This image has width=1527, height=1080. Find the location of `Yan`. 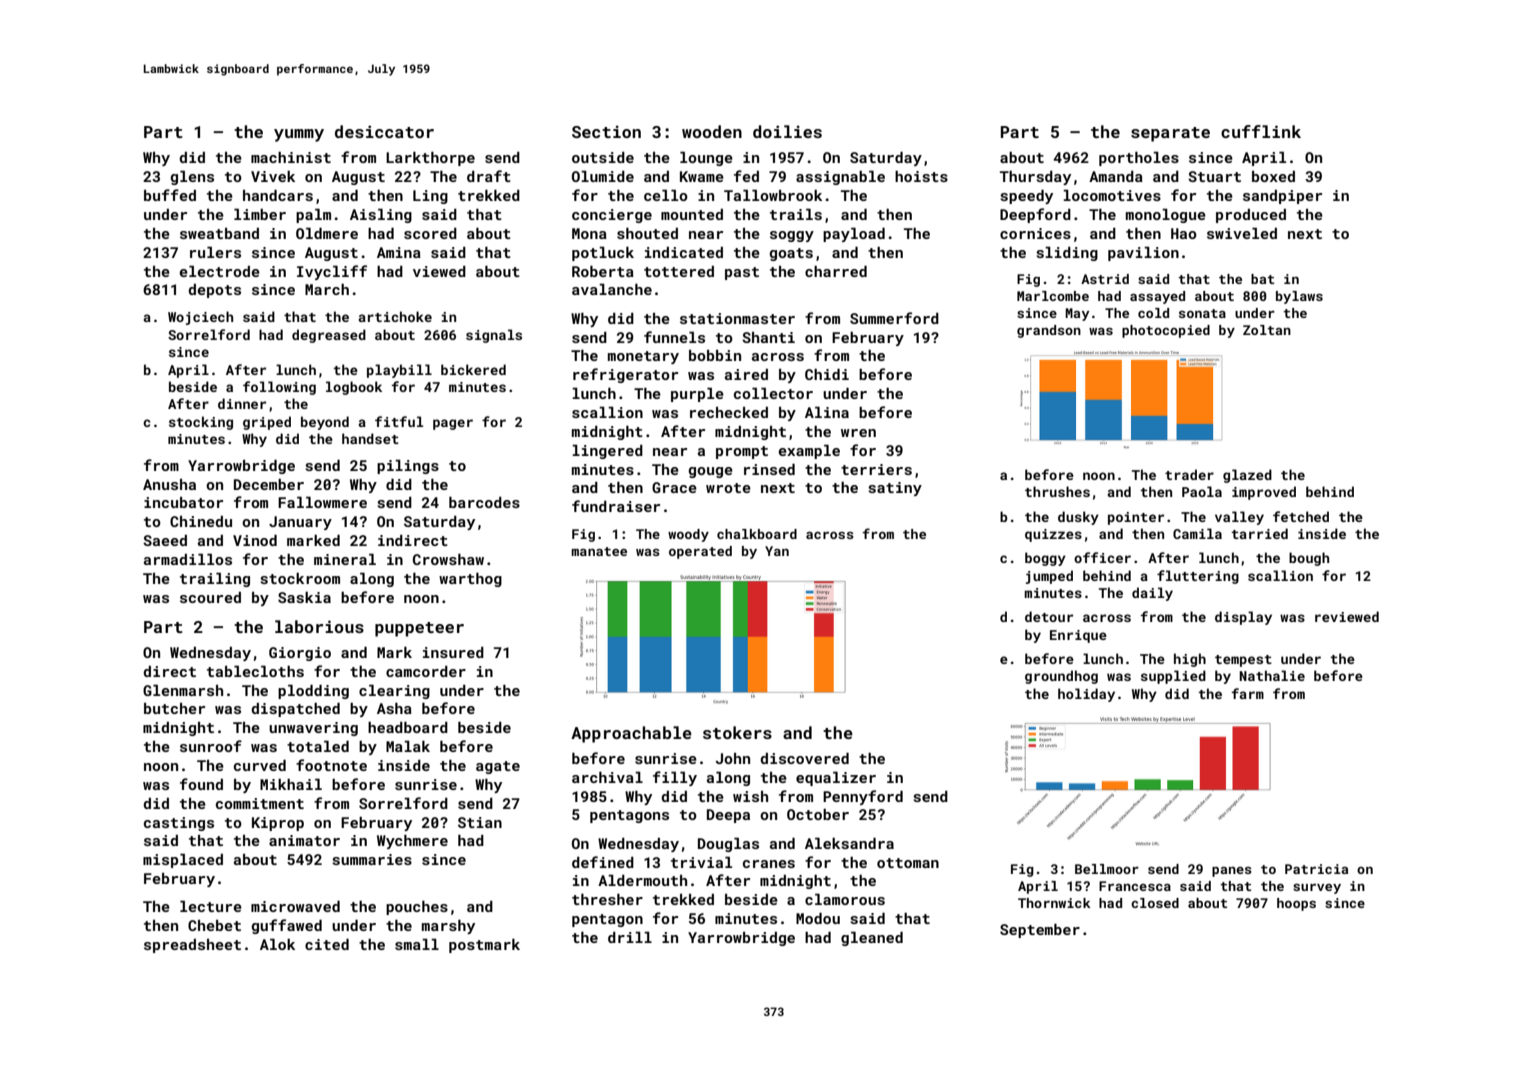

Yan is located at coordinates (777, 551).
